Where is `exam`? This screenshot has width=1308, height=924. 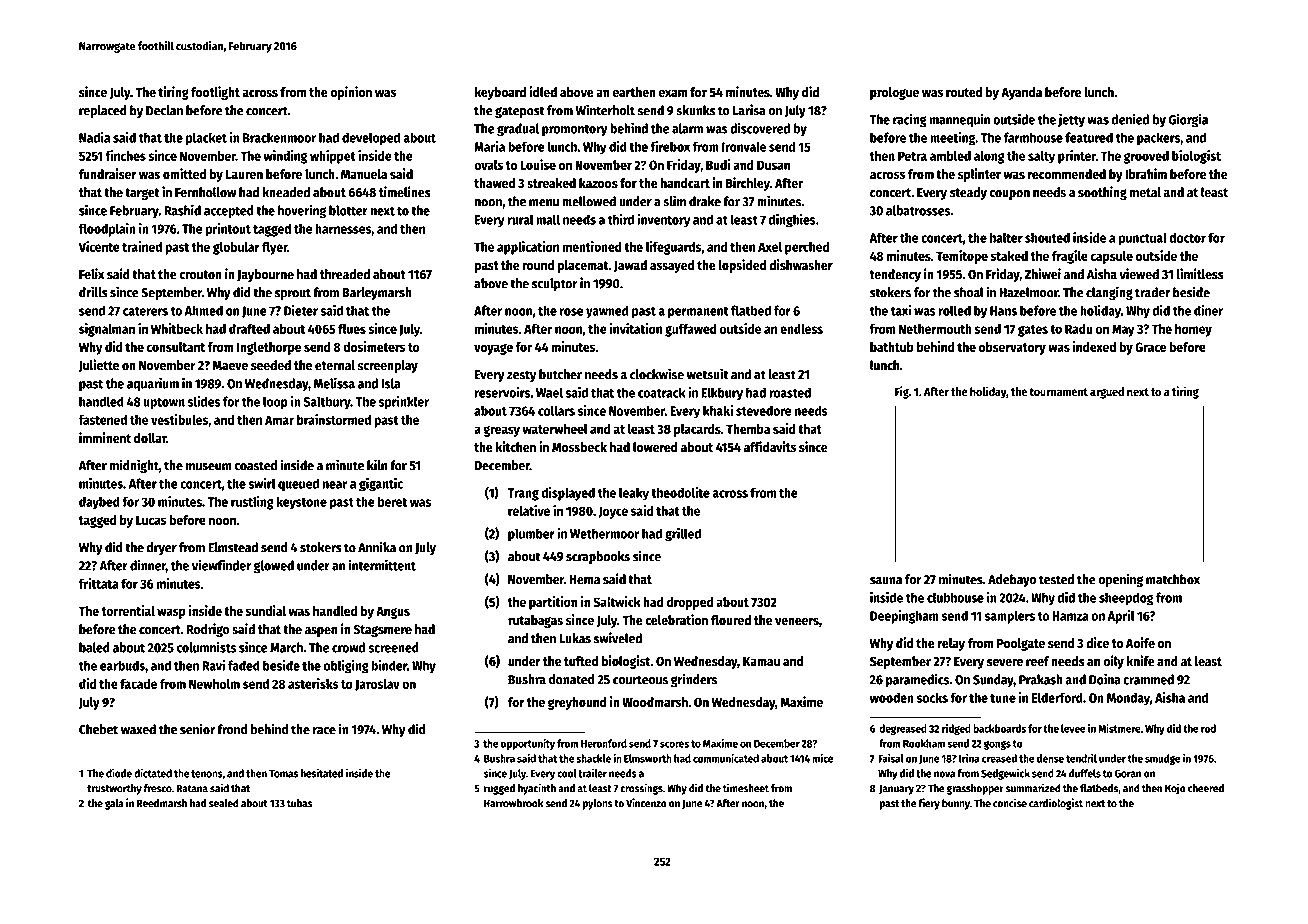
exam is located at coordinates (673, 93).
